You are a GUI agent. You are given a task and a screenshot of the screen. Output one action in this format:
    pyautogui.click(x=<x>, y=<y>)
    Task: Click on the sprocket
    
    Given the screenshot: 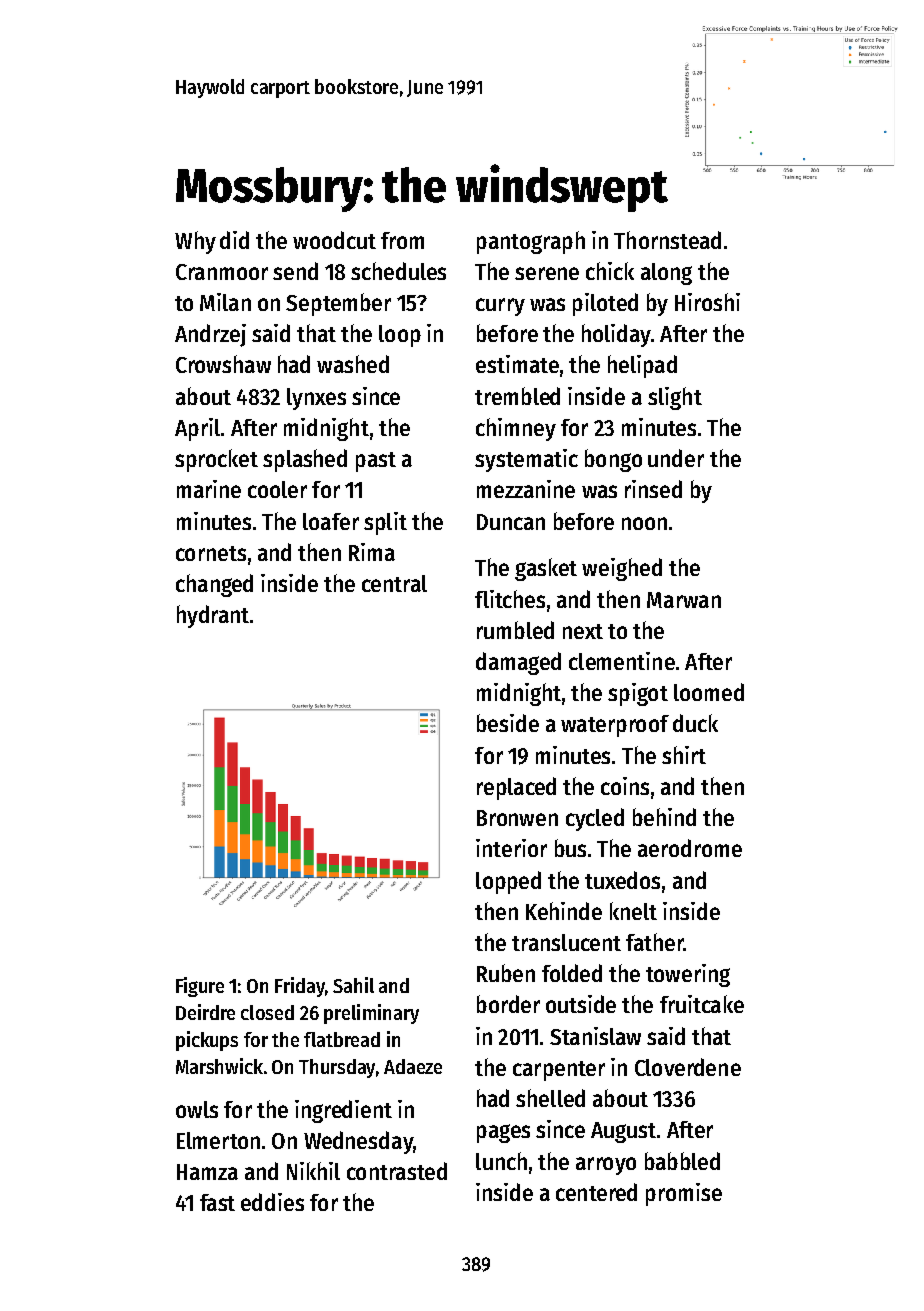 What is the action you would take?
    pyautogui.click(x=216, y=460)
